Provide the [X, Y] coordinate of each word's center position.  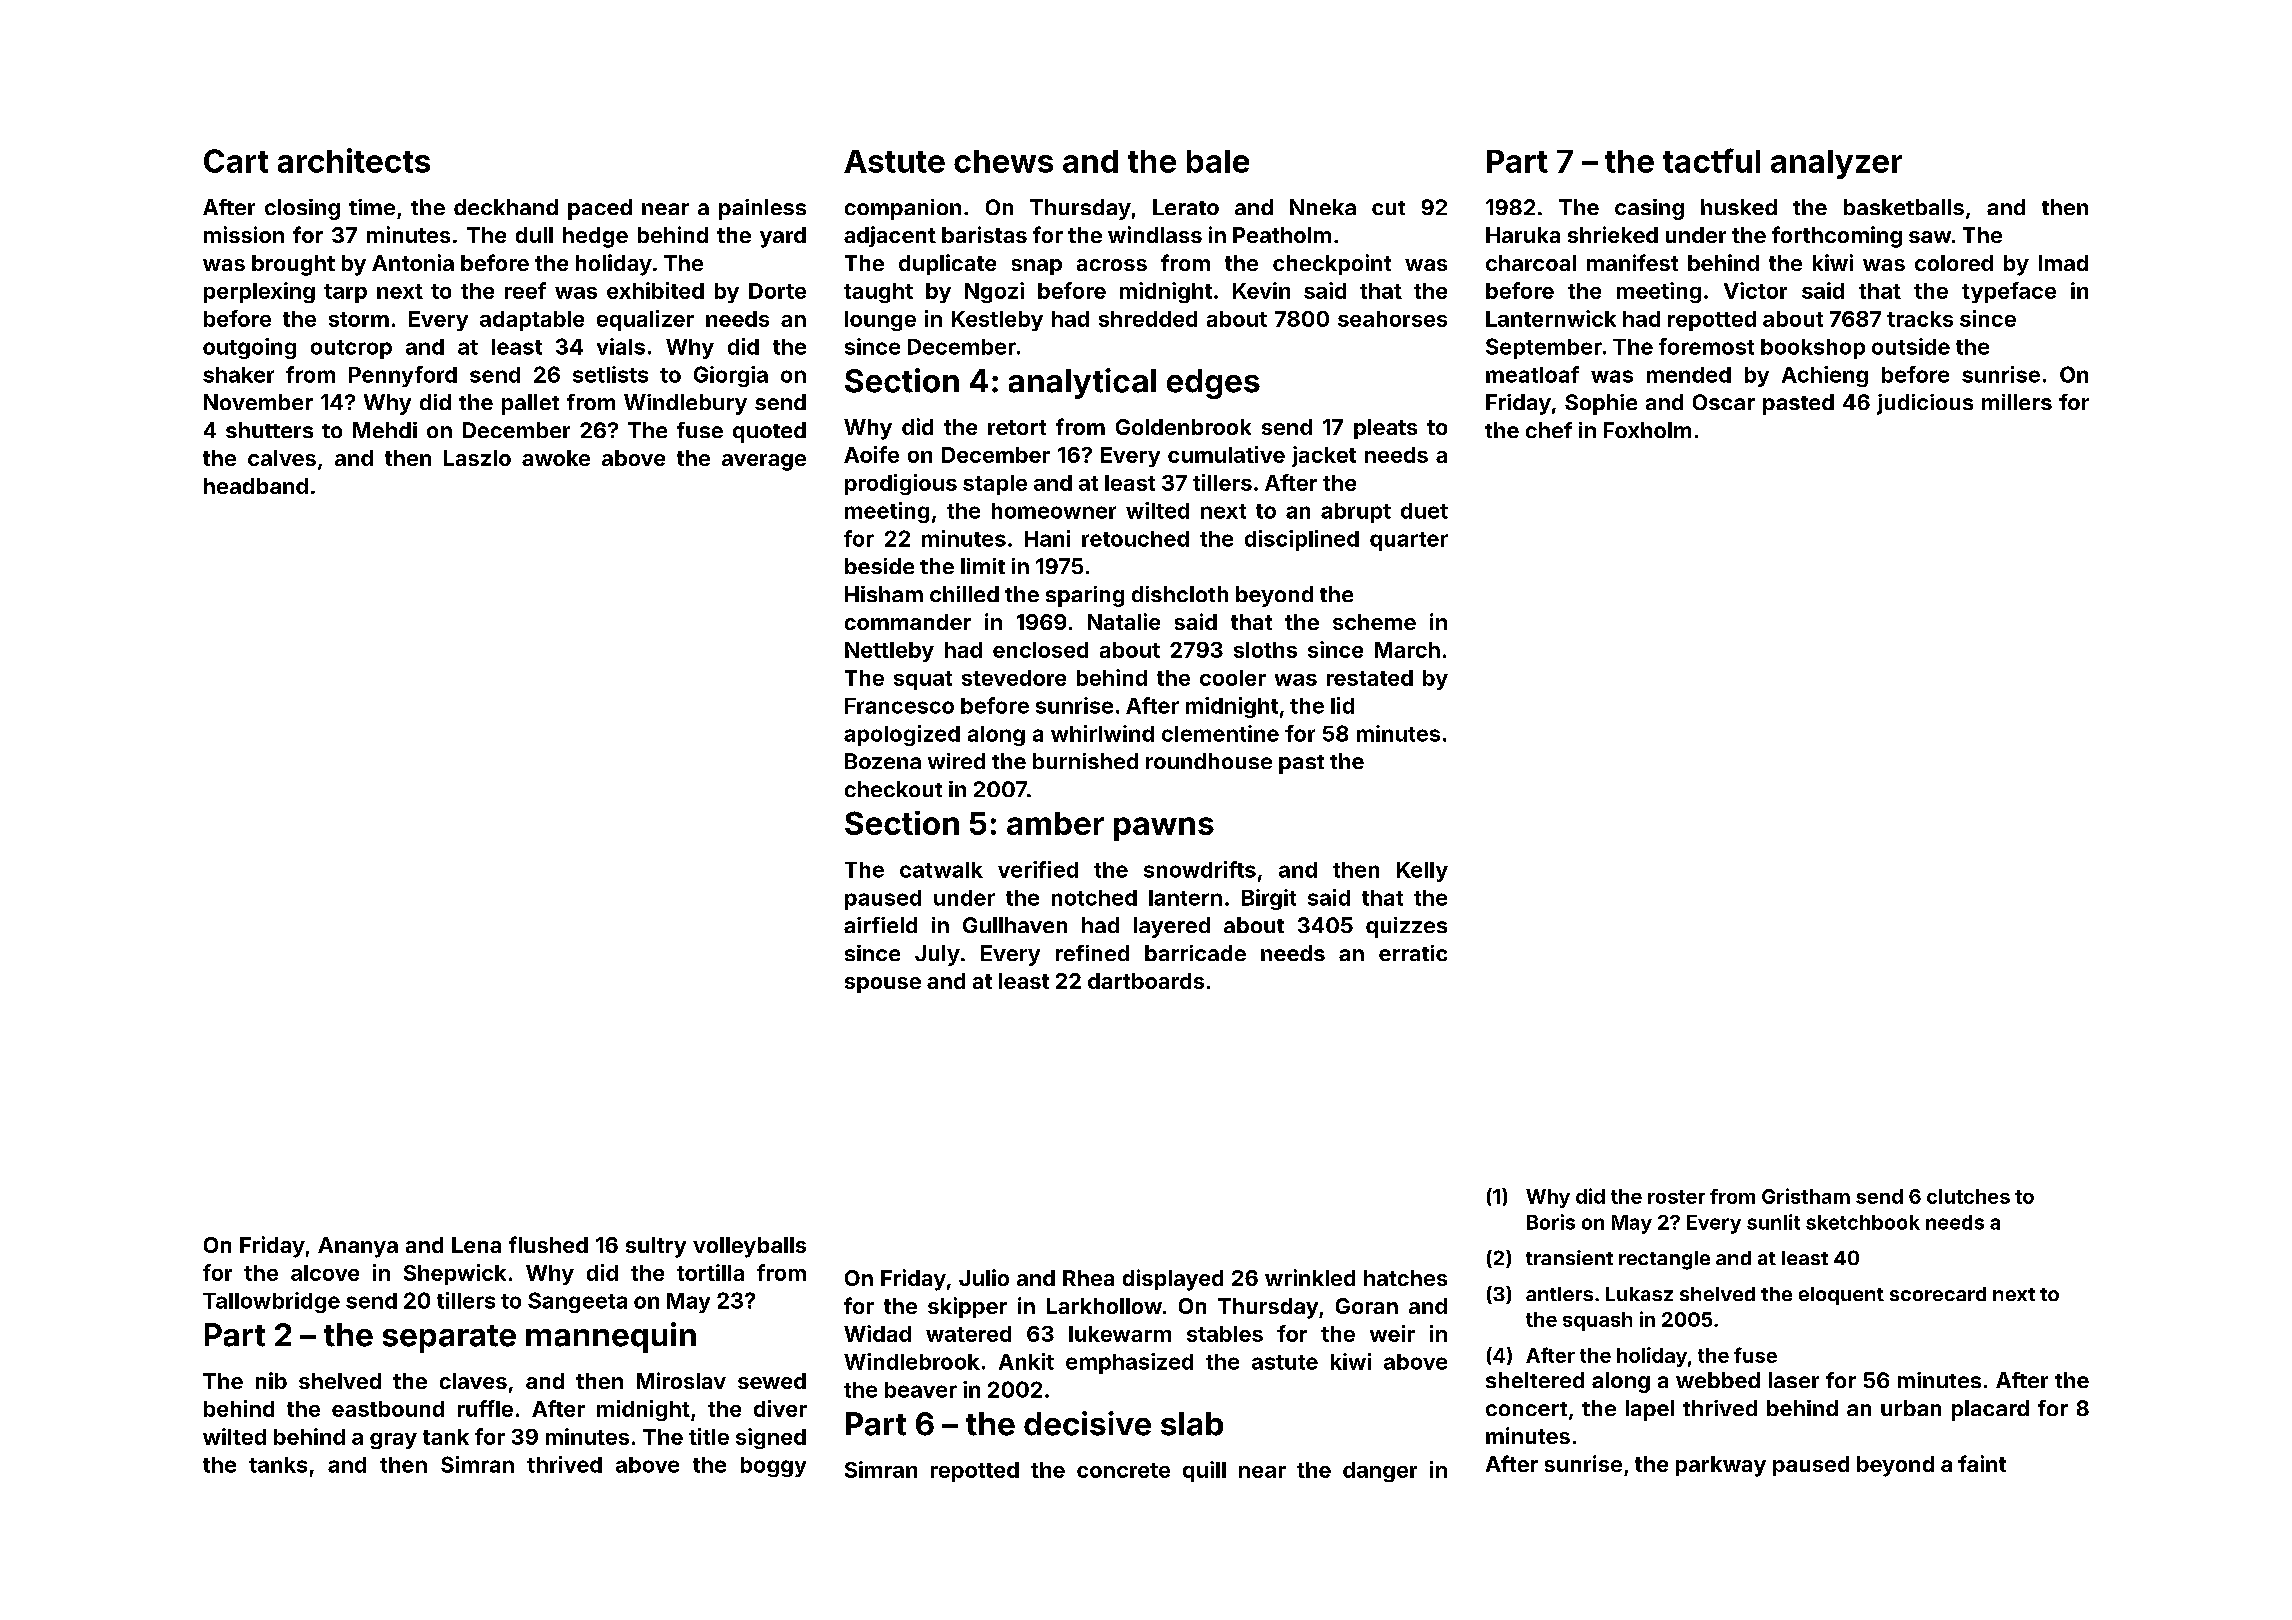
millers [2017, 402]
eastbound [388, 1409]
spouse [883, 985]
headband [256, 486]
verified [1038, 869]
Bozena [883, 761]
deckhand [506, 207]
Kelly [1422, 872]
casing [1649, 209]
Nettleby [889, 652]
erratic [1413, 953]
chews [1003, 161]
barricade [1195, 953]
